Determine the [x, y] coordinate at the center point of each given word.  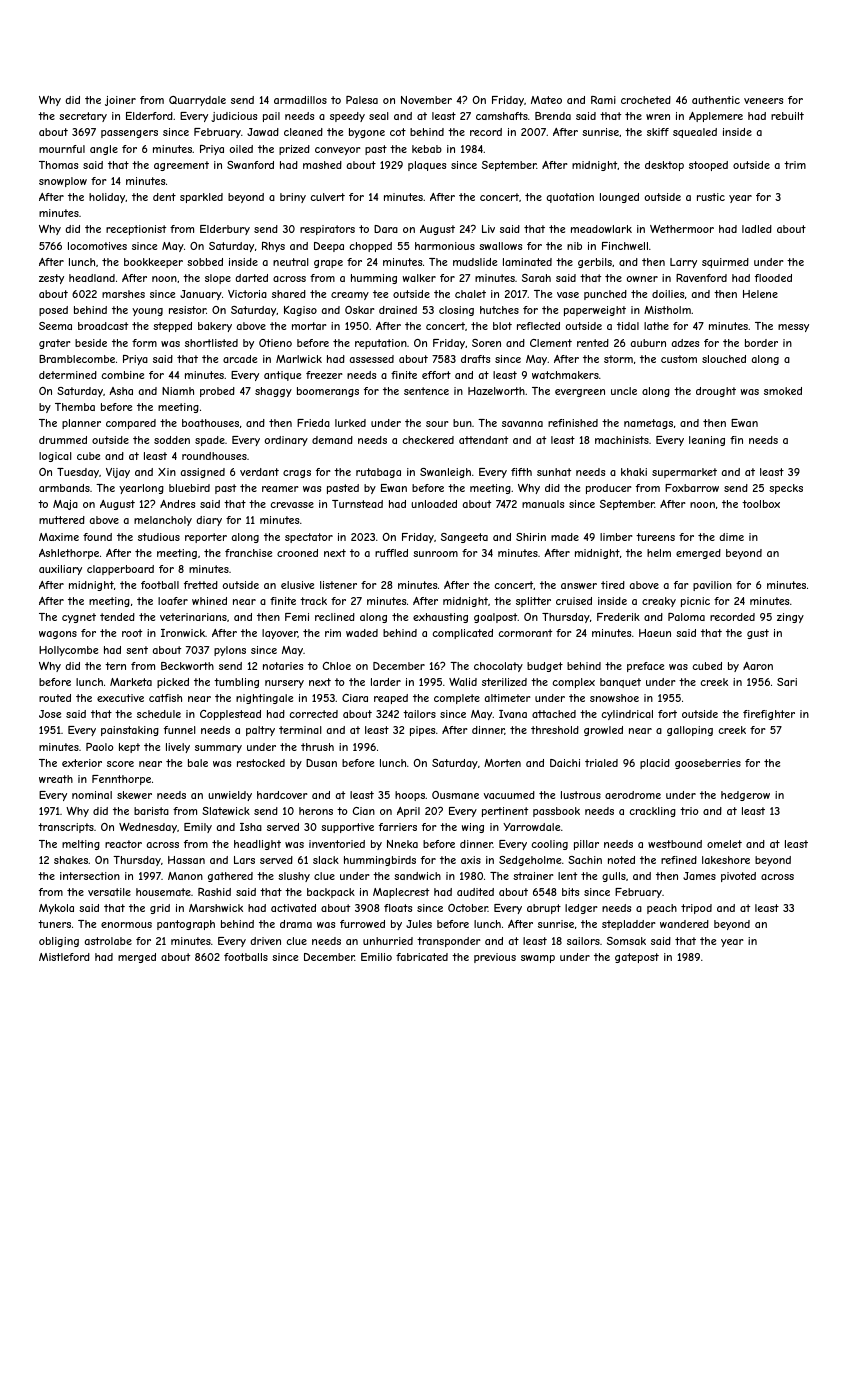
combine [122, 375]
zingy [790, 618]
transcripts [66, 828]
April [408, 812]
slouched [724, 359]
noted [621, 860]
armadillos [300, 100]
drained [398, 310]
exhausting [440, 618]
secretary [83, 117]
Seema [55, 326]
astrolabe [108, 941]
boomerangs [328, 392]
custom [679, 359]
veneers [763, 101]
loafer [173, 601]
